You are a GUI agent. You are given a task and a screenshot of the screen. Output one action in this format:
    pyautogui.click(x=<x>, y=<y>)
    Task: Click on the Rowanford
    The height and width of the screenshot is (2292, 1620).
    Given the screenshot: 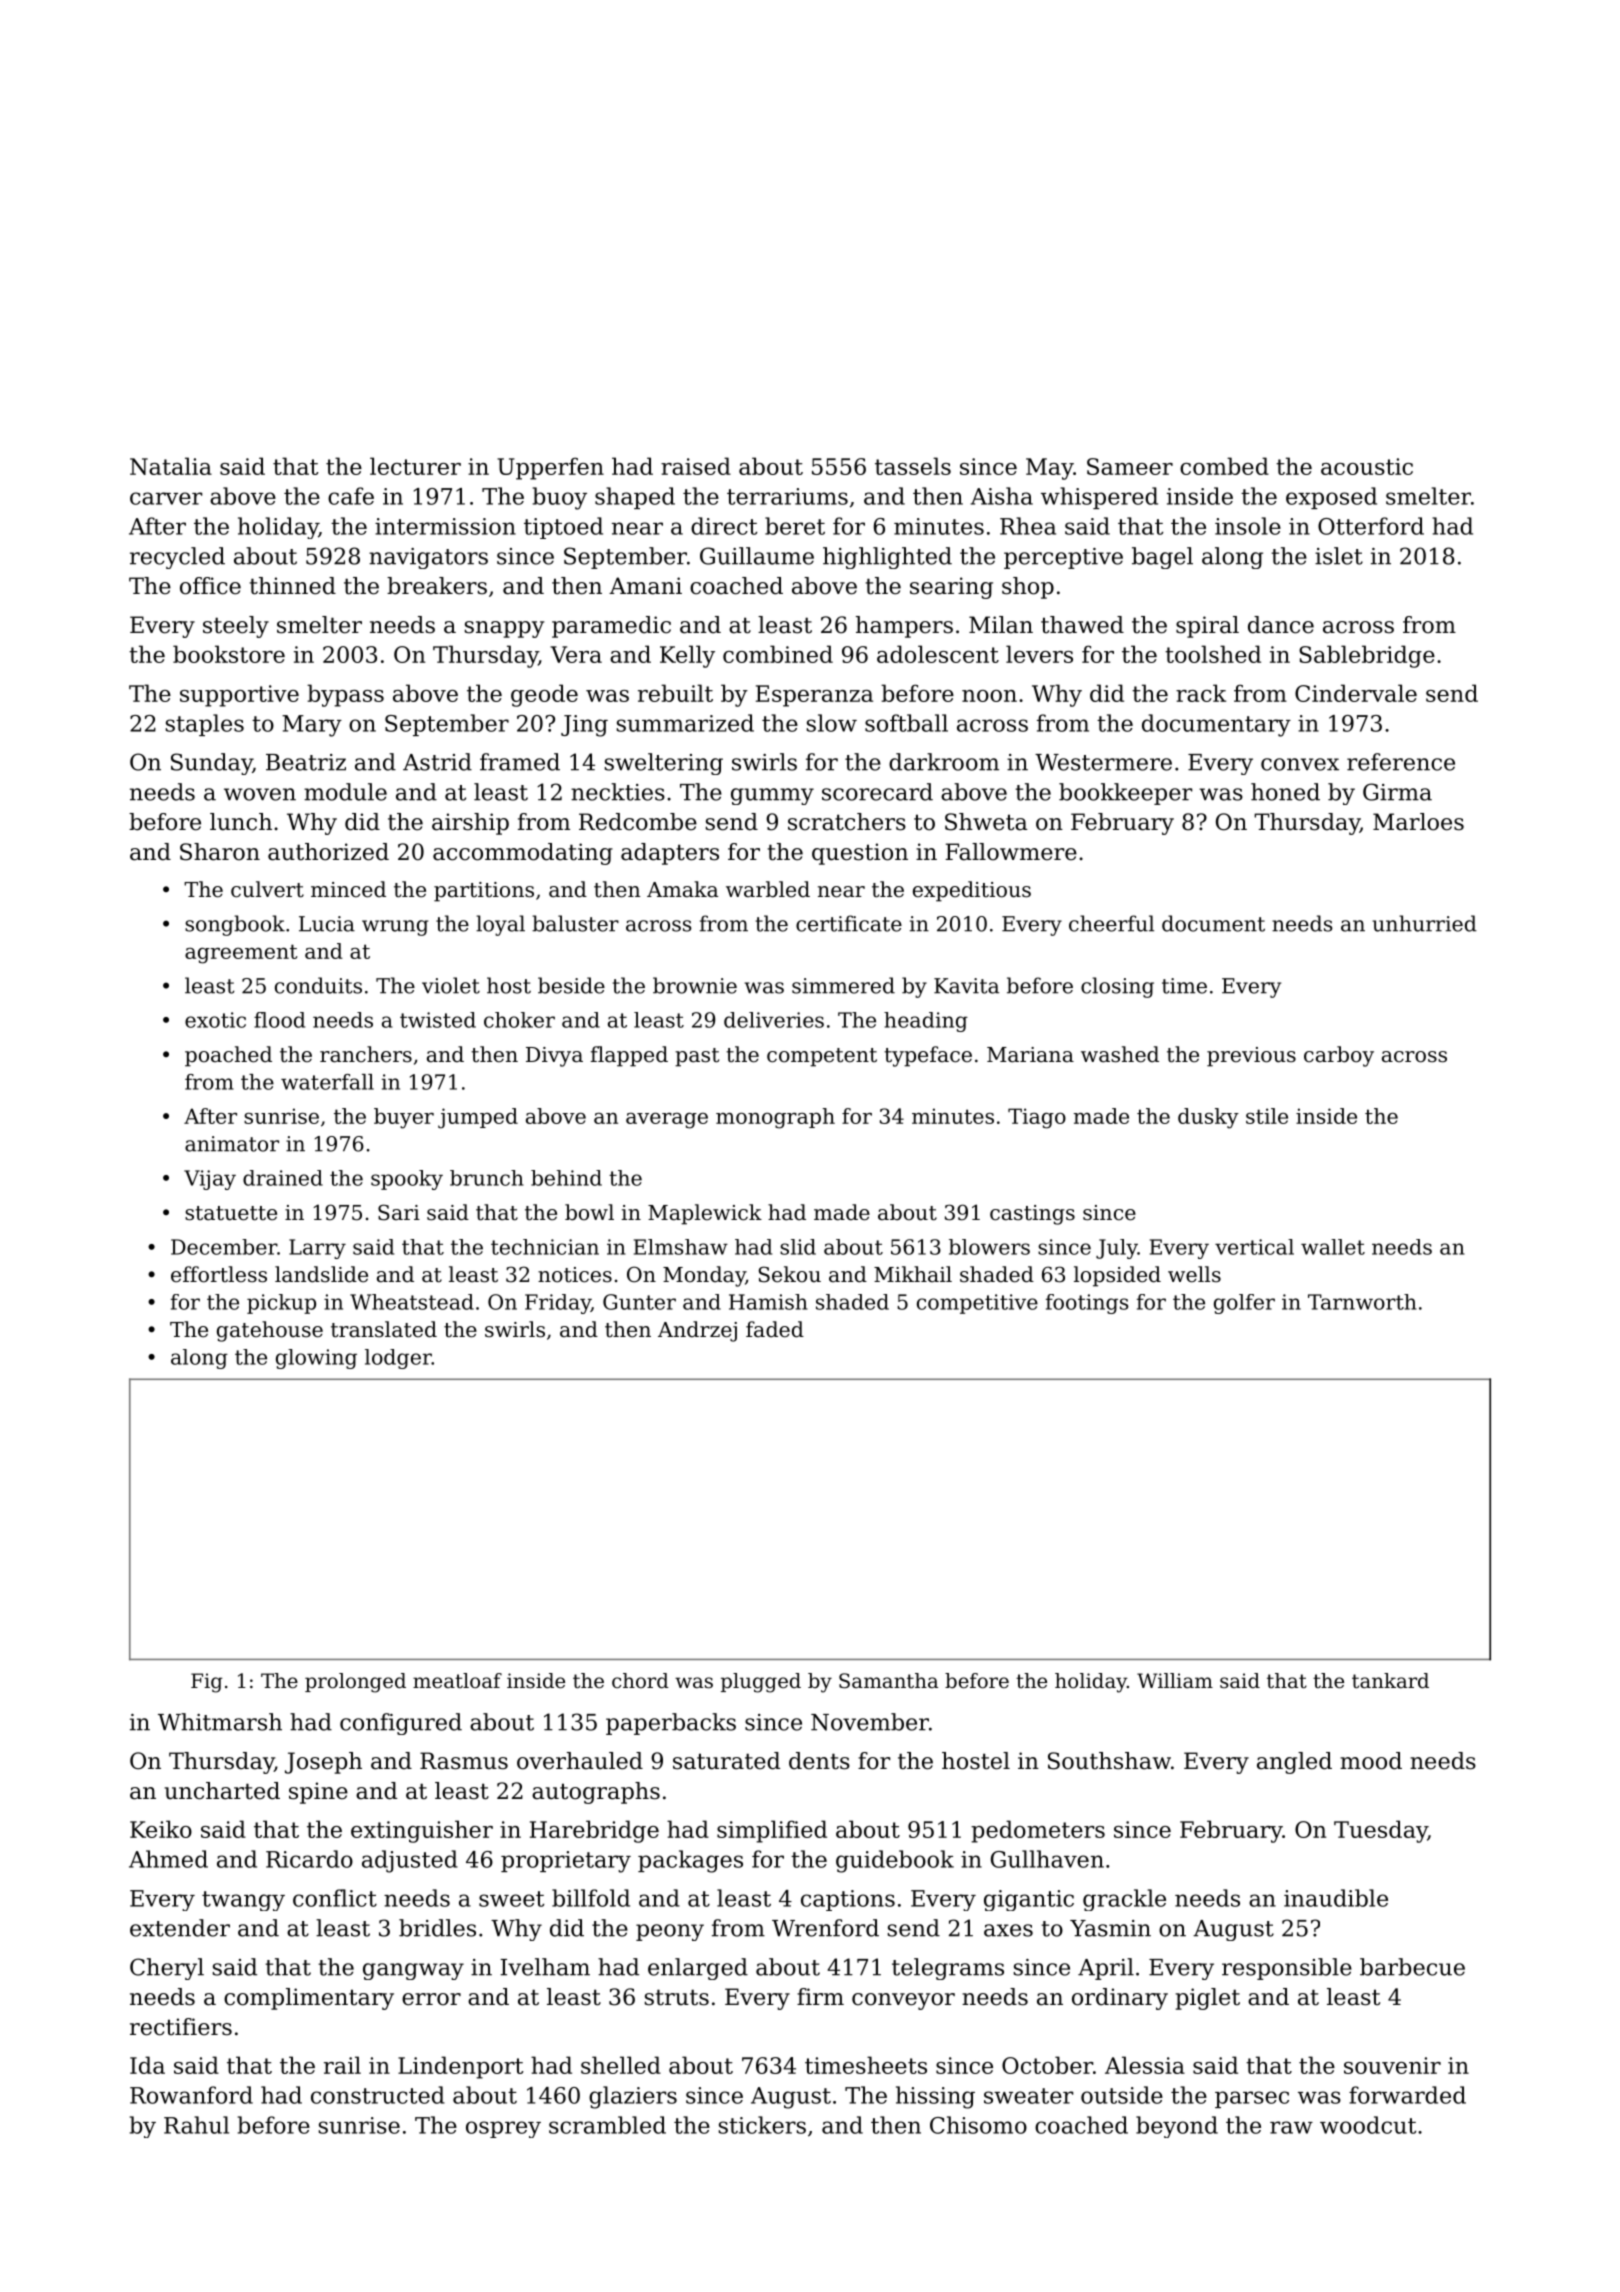 What is the action you would take?
    pyautogui.click(x=191, y=2095)
